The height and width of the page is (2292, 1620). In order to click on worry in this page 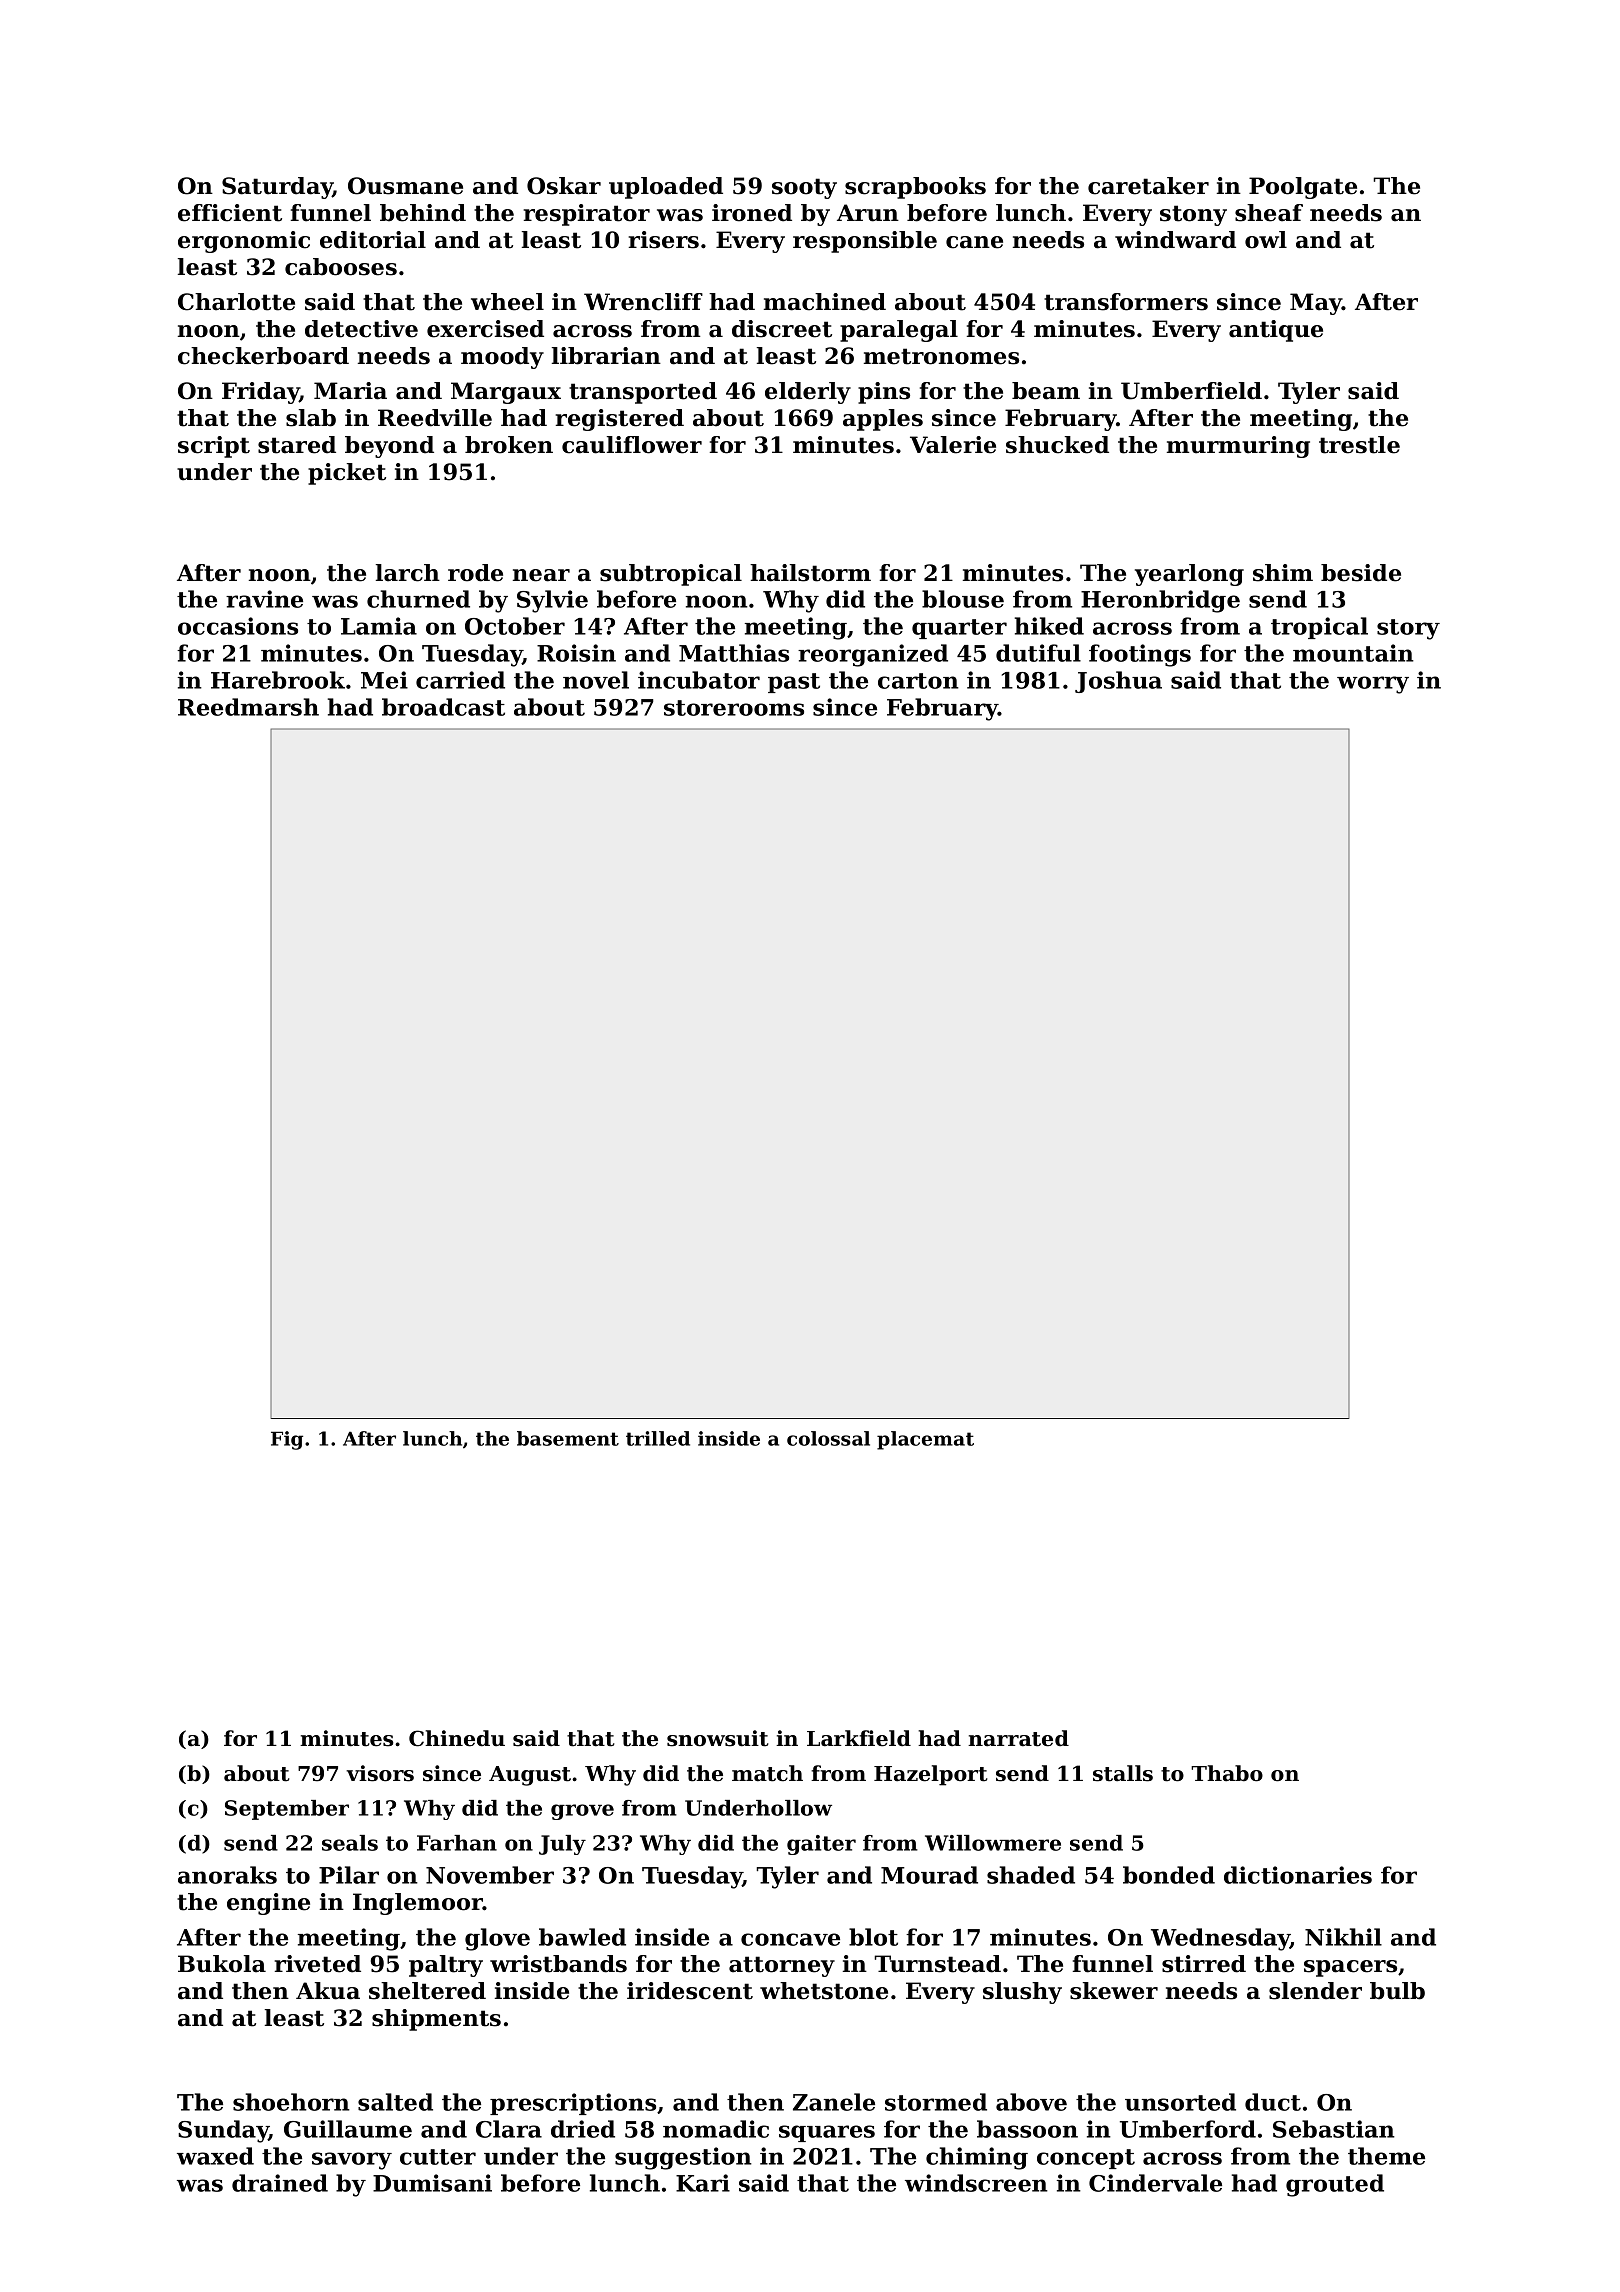, I will do `click(1373, 685)`.
